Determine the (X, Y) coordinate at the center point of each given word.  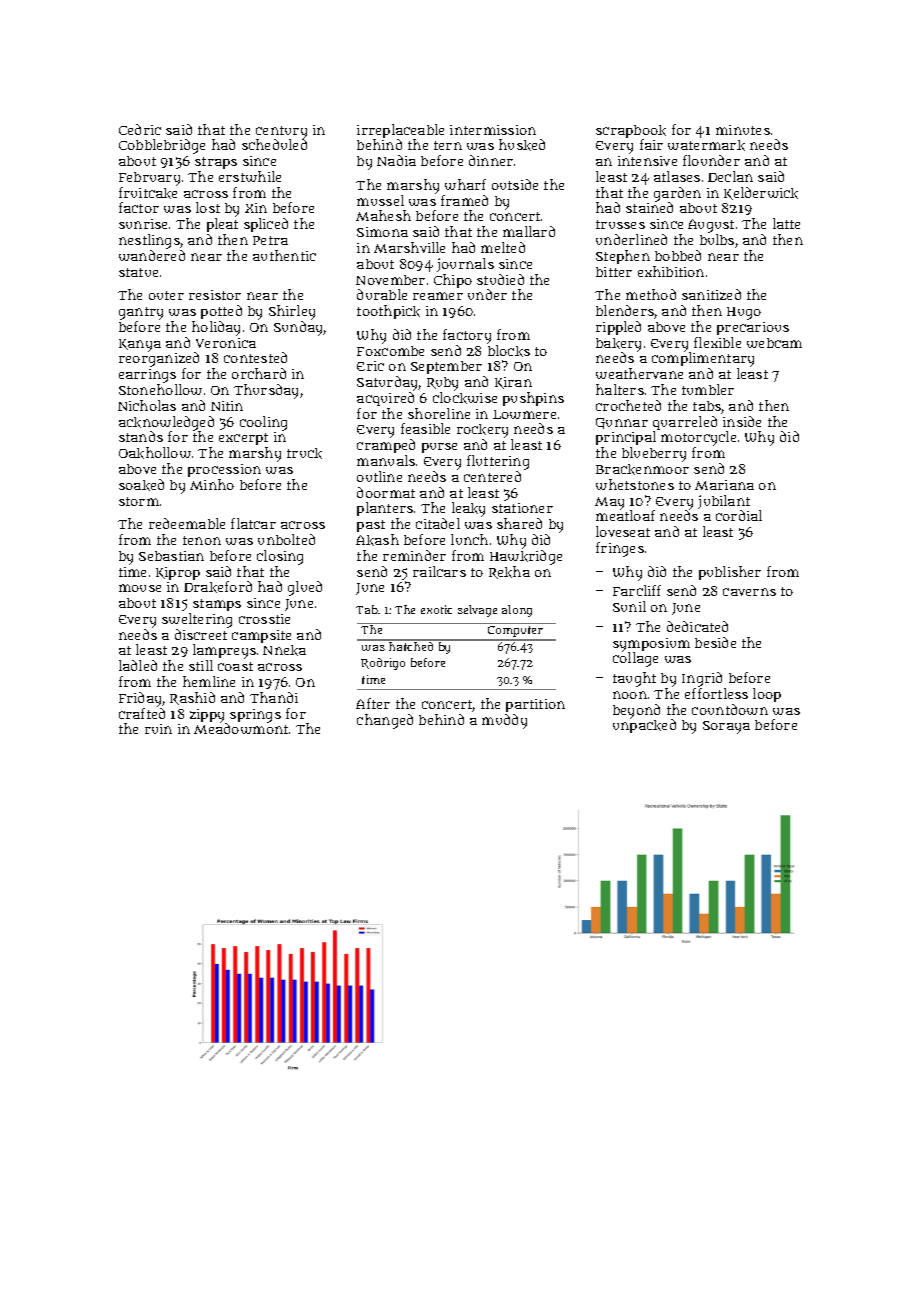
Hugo (744, 313)
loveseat (623, 531)
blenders (625, 312)
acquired (385, 399)
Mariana (724, 485)
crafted (142, 713)
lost (208, 207)
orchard (259, 373)
